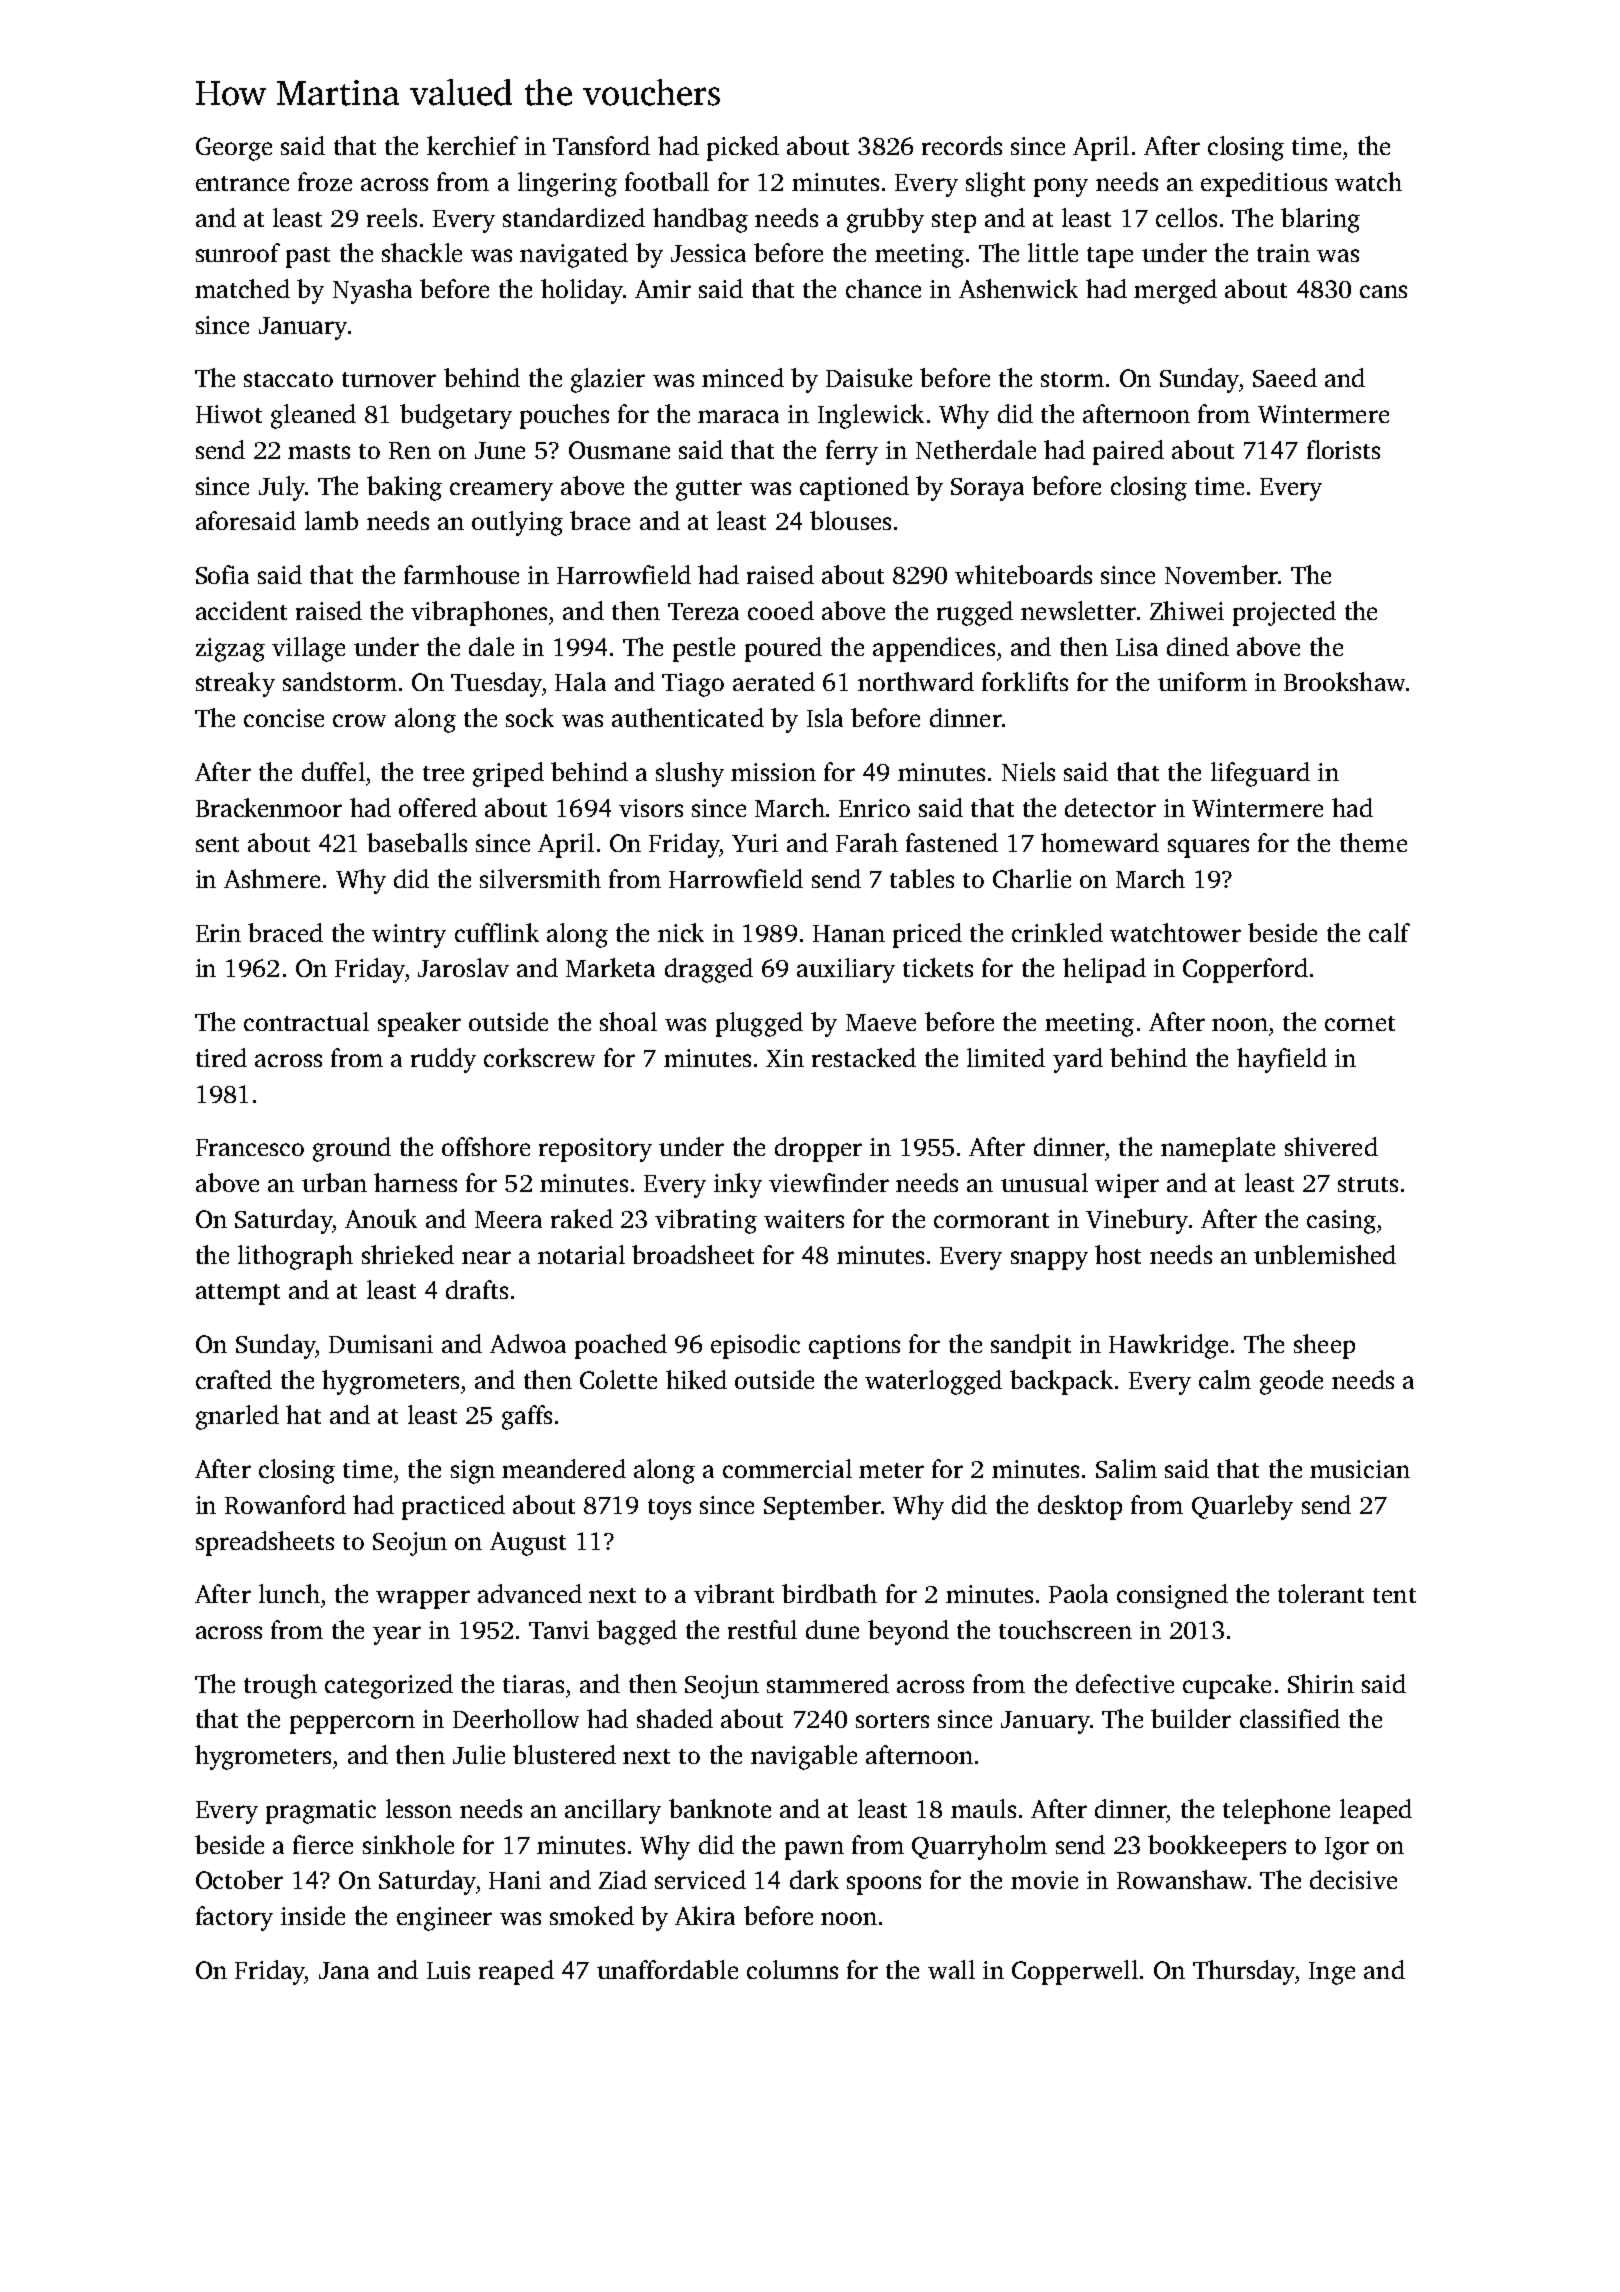  I want to click on chance, so click(883, 288).
